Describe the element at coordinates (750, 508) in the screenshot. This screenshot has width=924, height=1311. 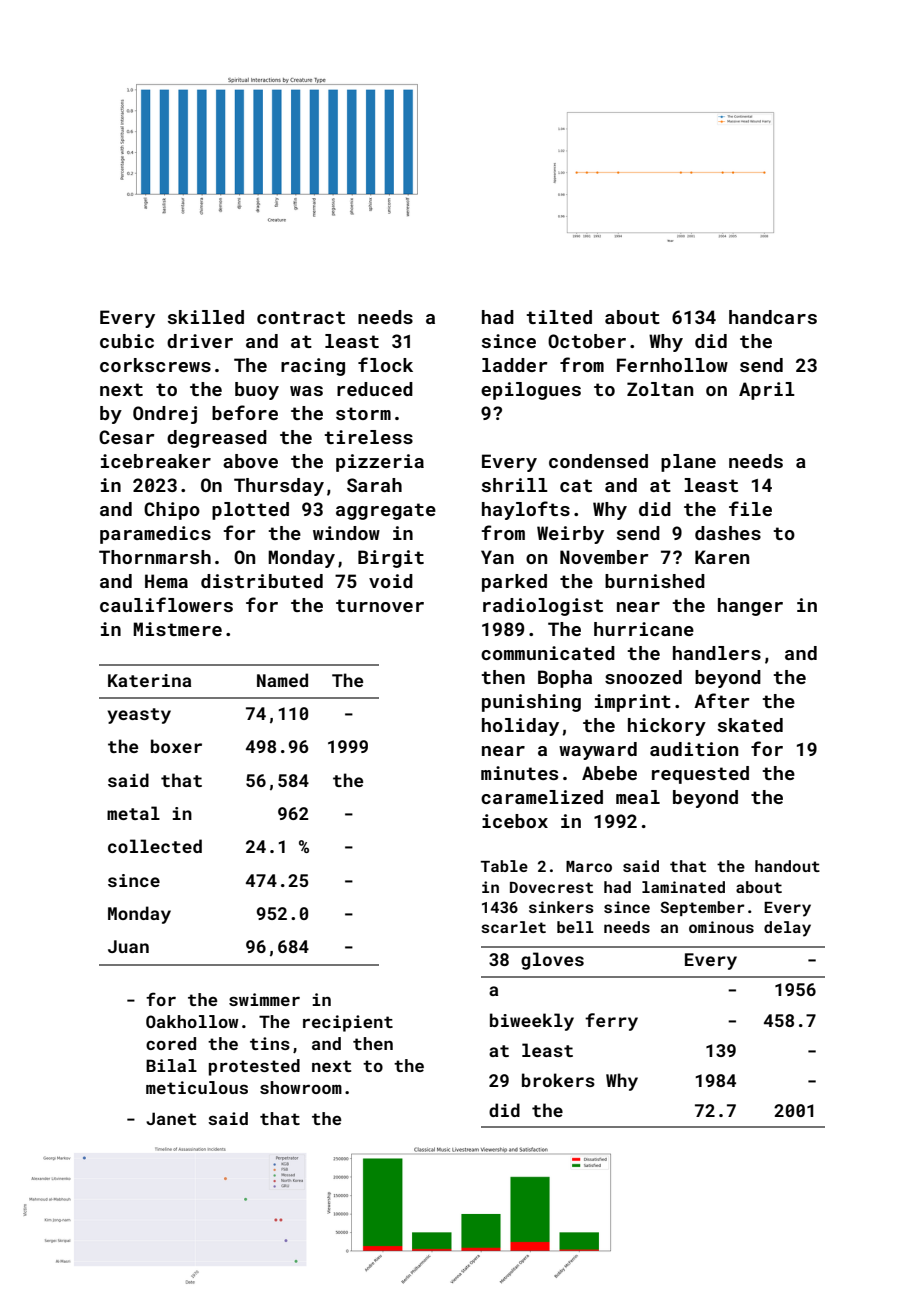
I see `file` at that location.
